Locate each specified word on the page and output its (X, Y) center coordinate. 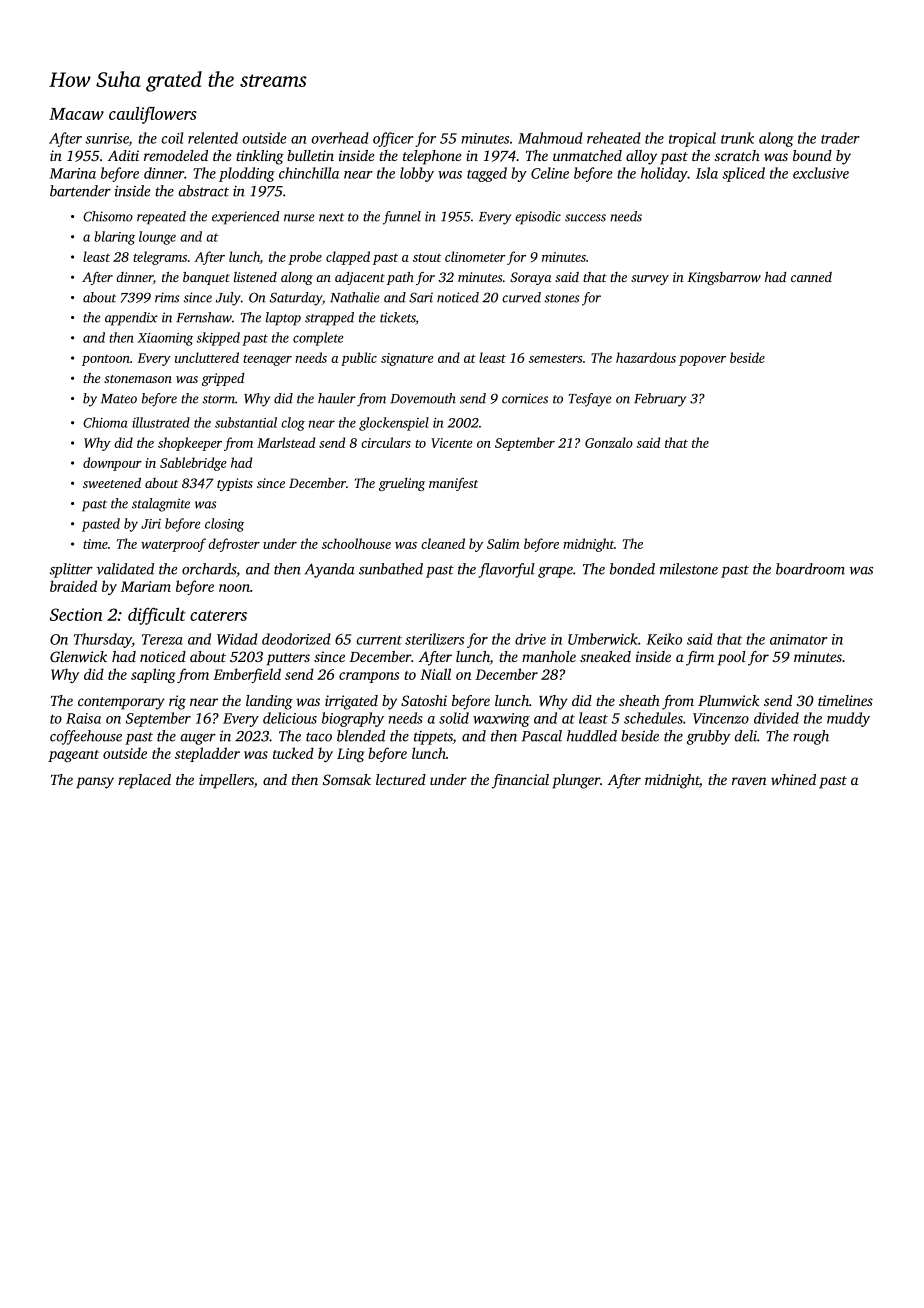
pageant (73, 756)
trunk (737, 138)
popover (702, 361)
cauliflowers (153, 115)
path (400, 278)
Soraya (530, 278)
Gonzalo (609, 442)
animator (799, 639)
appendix (131, 319)
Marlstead (286, 442)
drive (530, 639)
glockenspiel (394, 424)
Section (76, 614)
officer (393, 139)
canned (811, 277)
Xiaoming (165, 339)
